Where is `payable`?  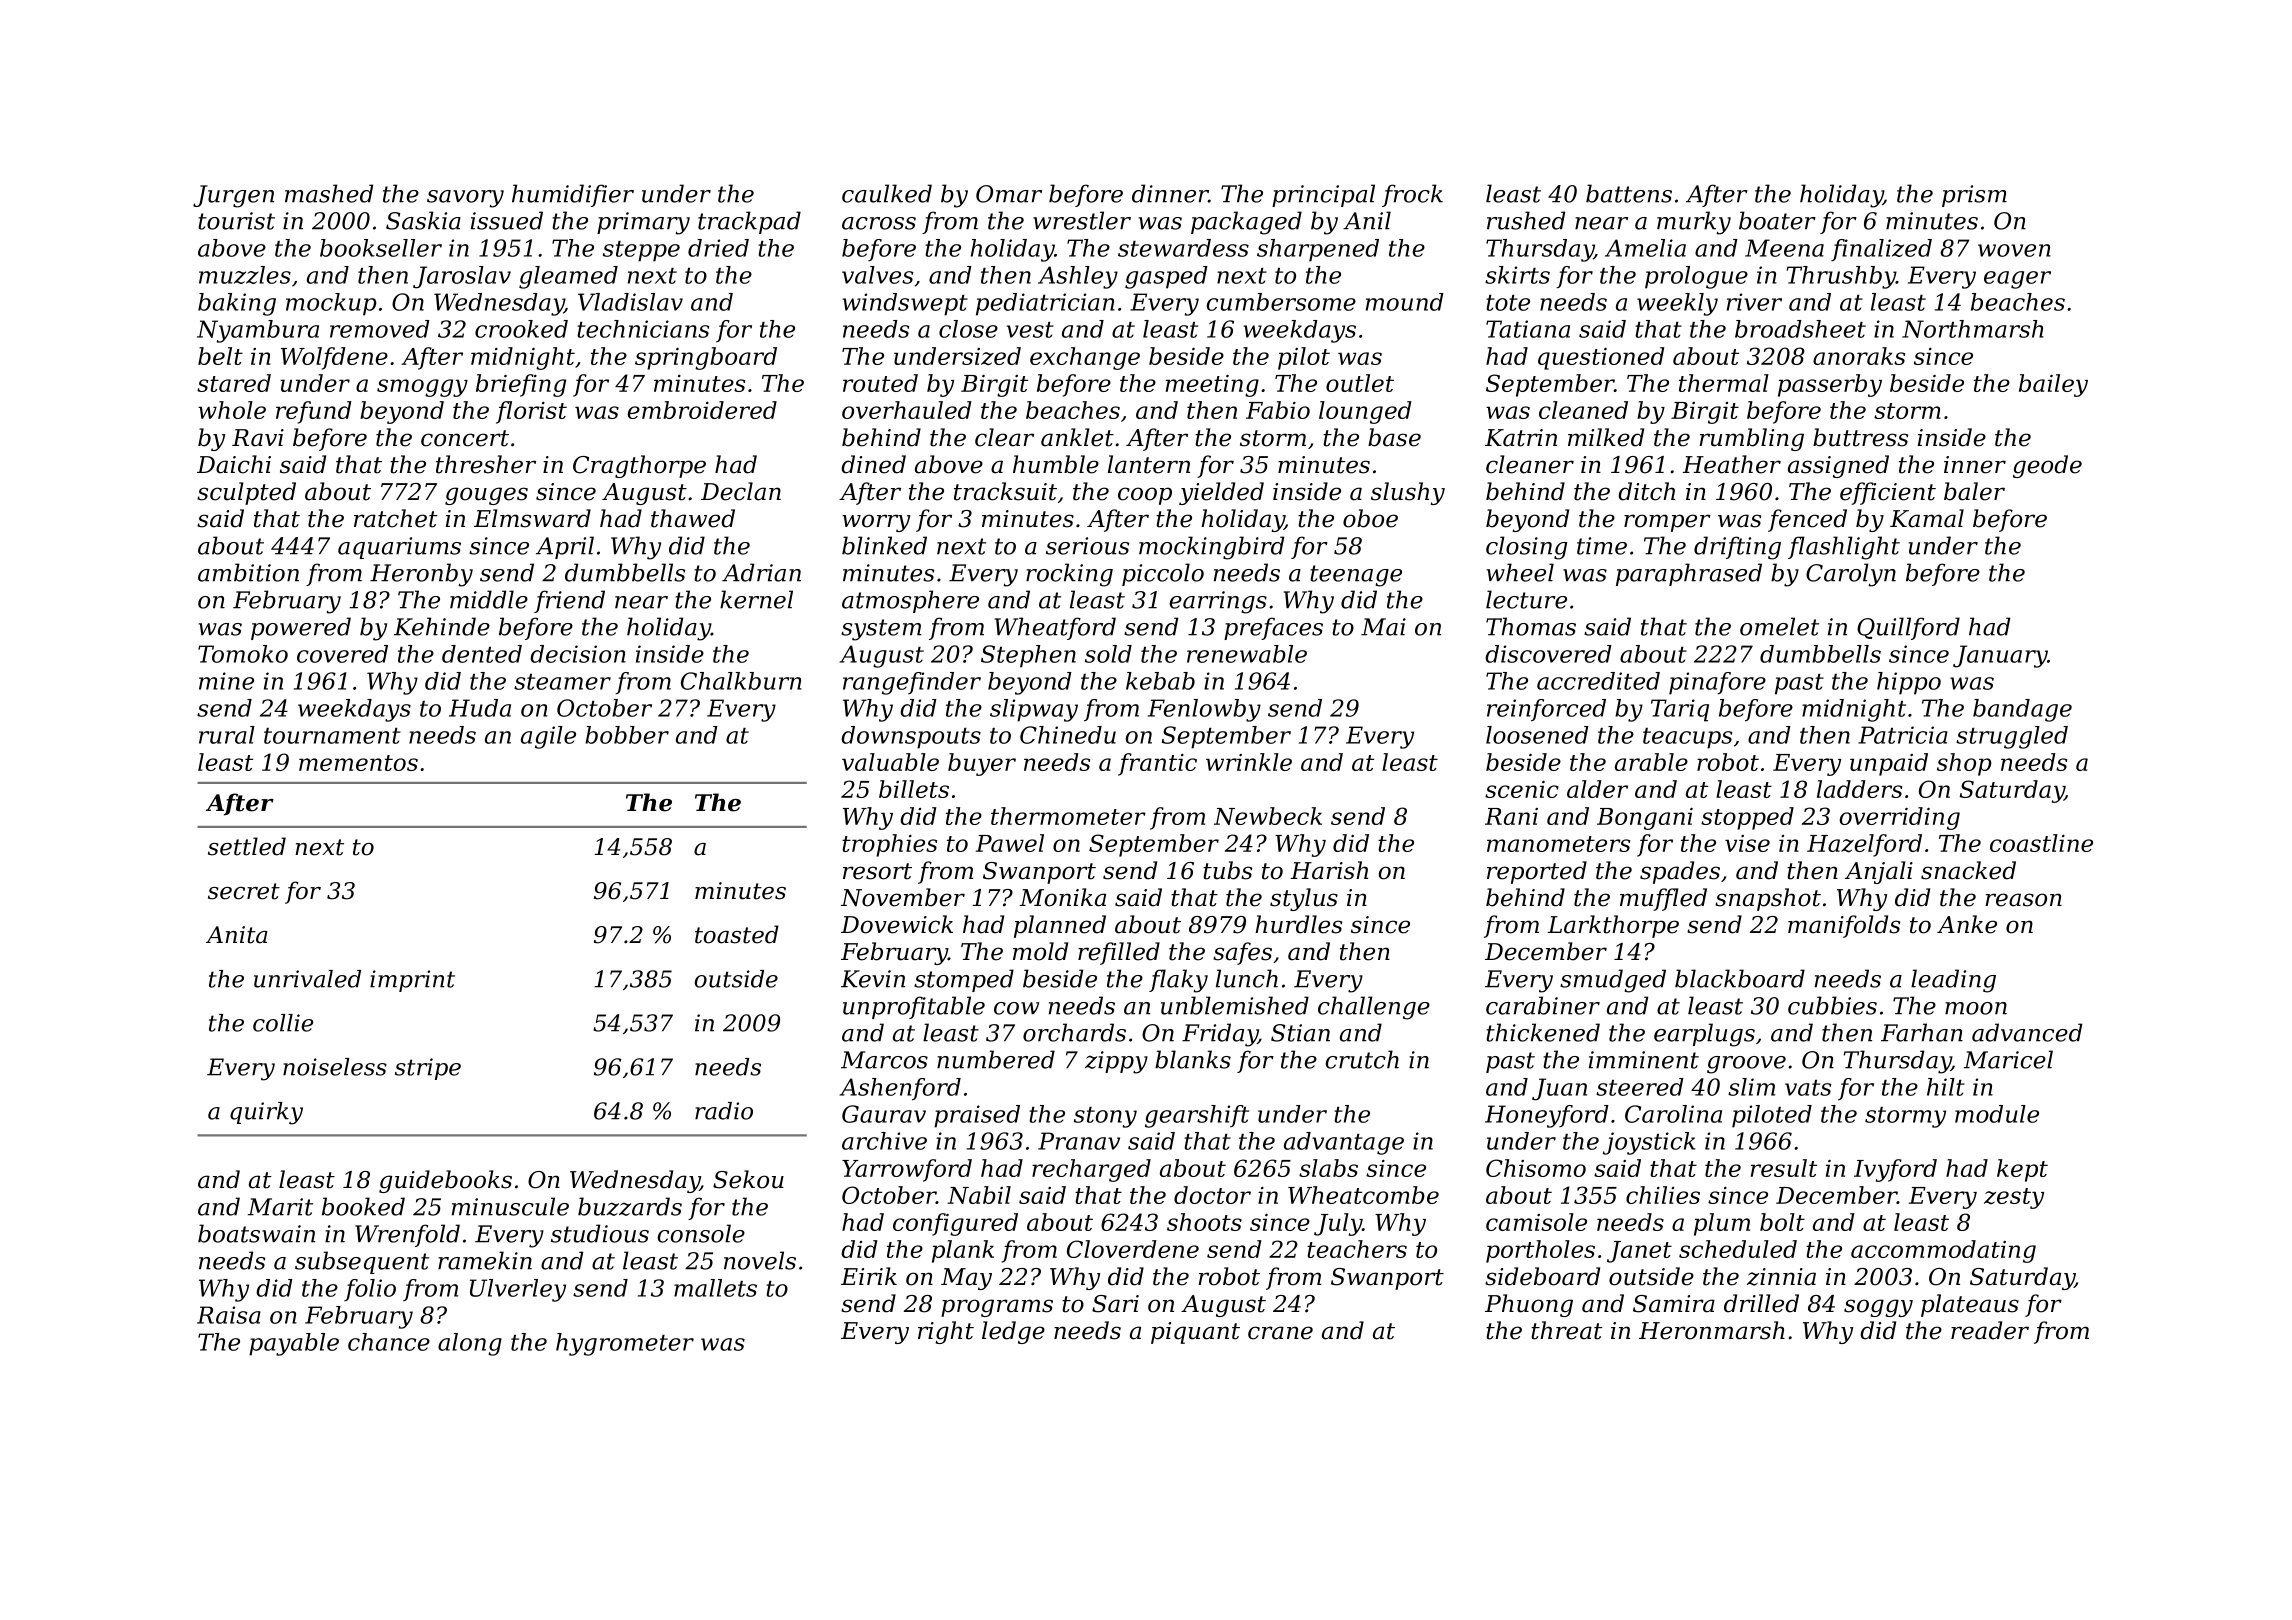 payable is located at coordinates (294, 1344).
